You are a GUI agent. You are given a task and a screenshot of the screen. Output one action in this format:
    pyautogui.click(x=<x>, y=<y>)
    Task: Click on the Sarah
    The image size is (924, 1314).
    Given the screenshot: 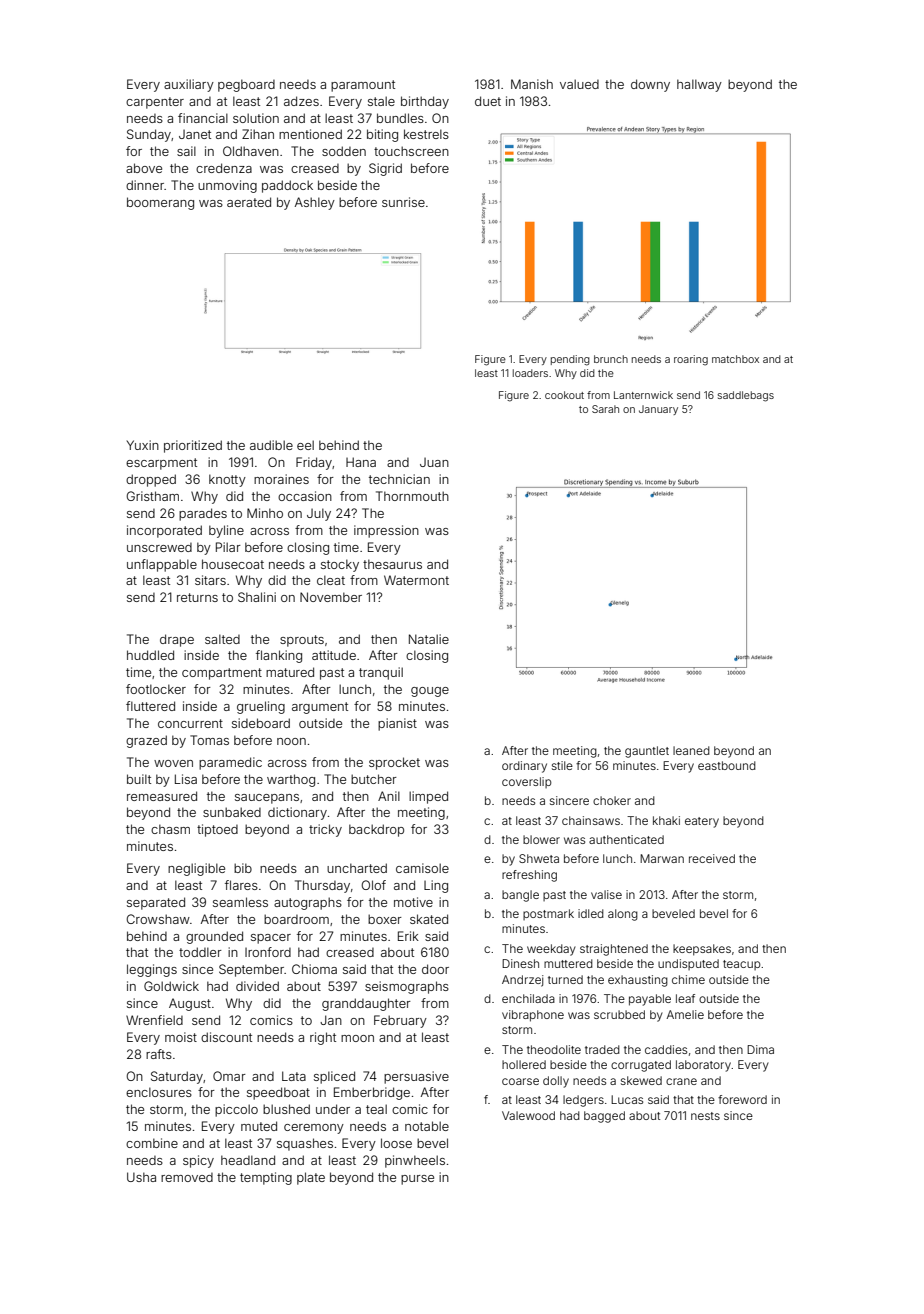 What is the action you would take?
    pyautogui.click(x=605, y=409)
